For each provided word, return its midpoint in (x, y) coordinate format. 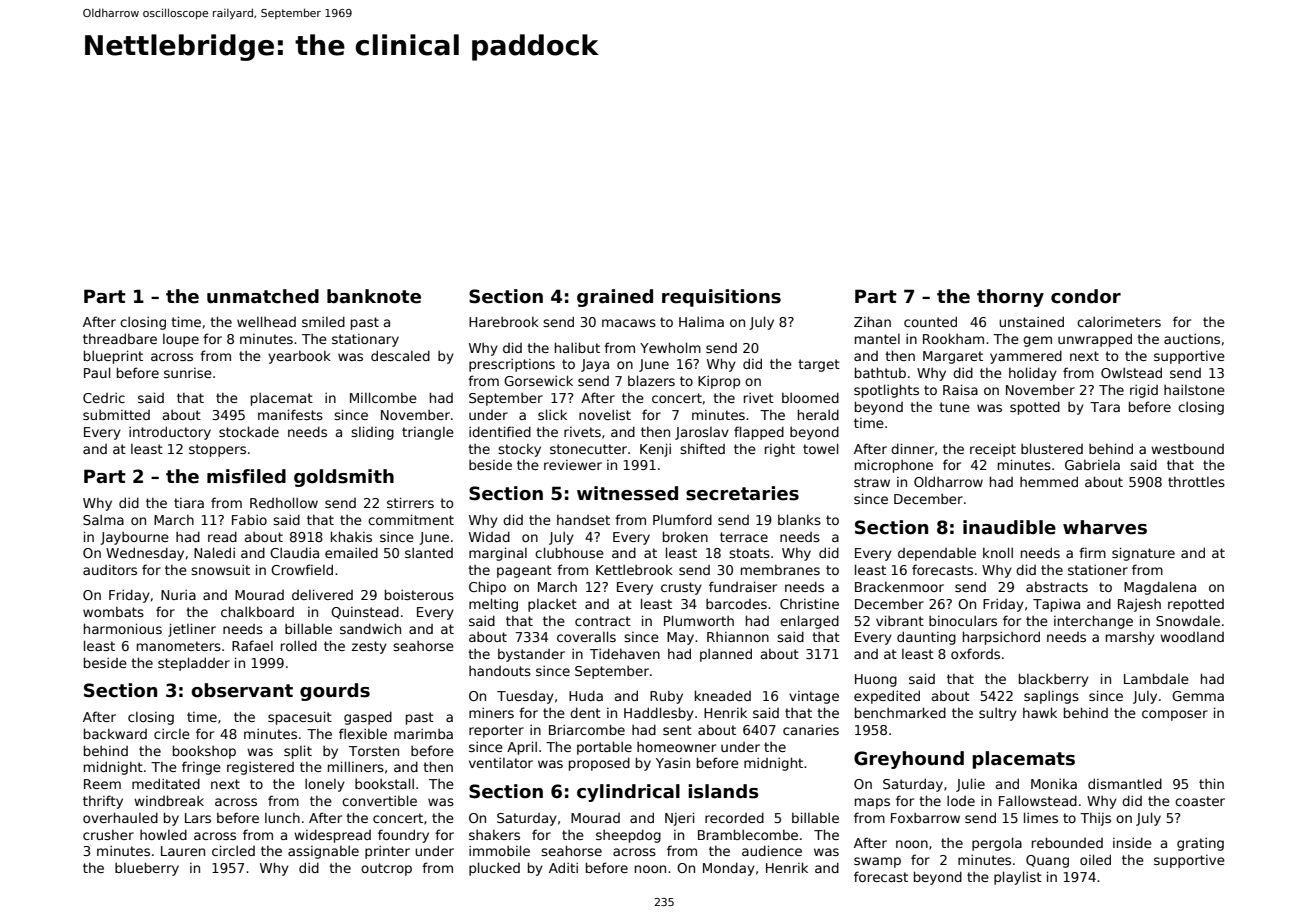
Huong (876, 680)
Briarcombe (587, 729)
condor (1086, 296)
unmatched (263, 296)
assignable (323, 852)
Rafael (252, 645)
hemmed (1049, 481)
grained (615, 298)
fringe (201, 768)
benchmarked (900, 712)
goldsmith (344, 478)
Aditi (563, 867)
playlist (1018, 878)
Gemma (1198, 696)
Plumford (682, 519)
